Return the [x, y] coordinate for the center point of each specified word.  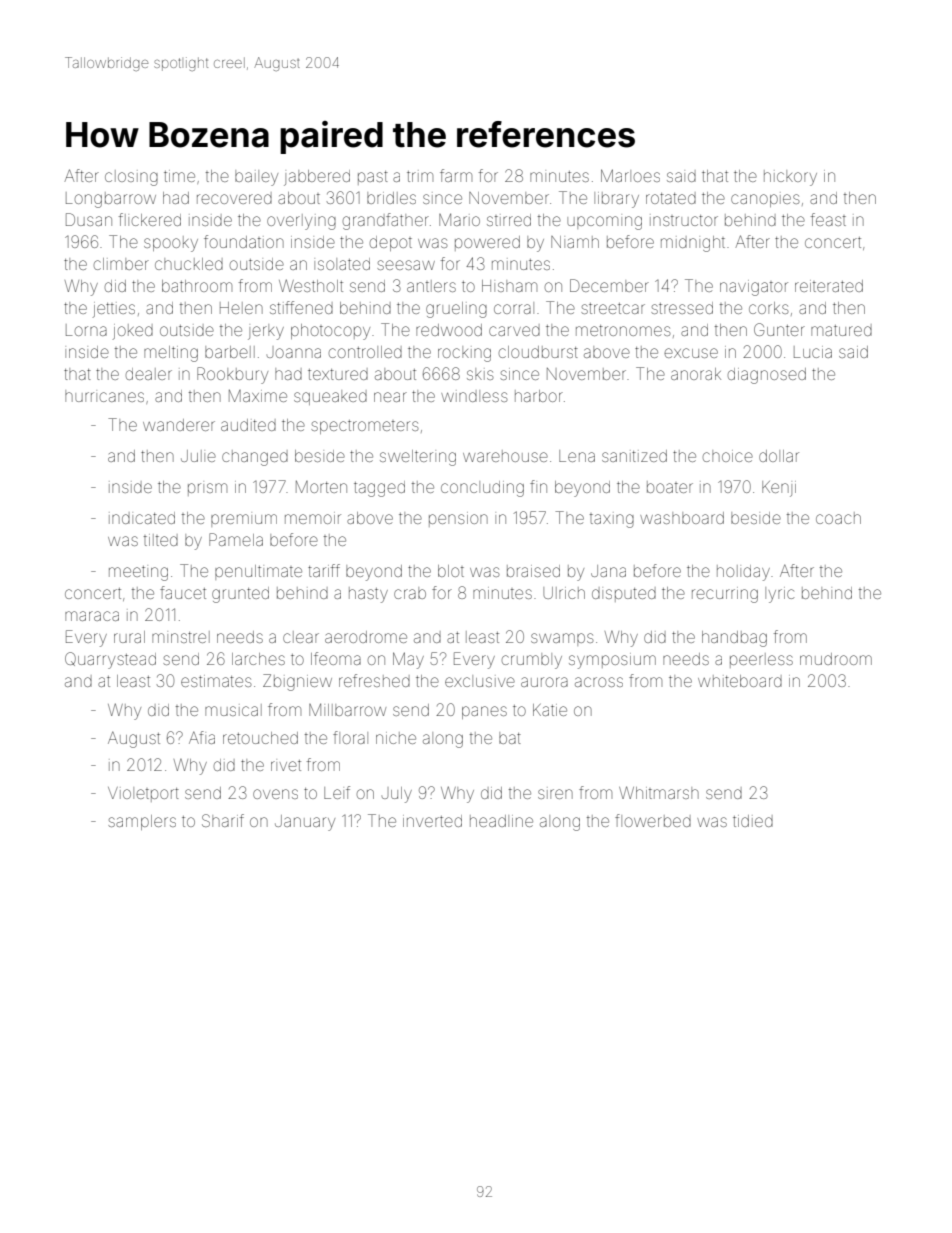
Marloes [630, 175]
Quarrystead [110, 660]
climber [121, 264]
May [408, 660]
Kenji [779, 489]
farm [456, 175]
